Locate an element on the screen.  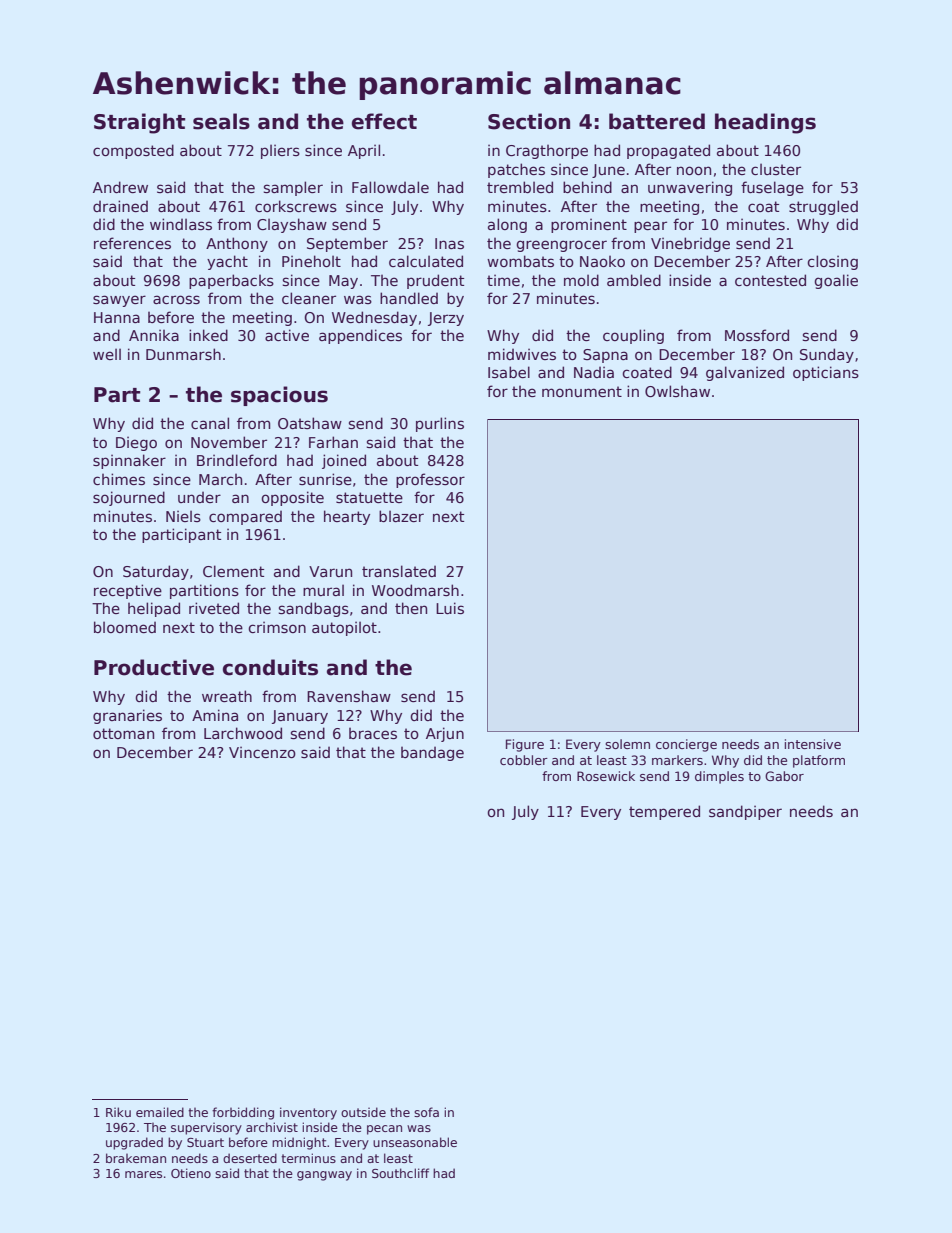
Inas is located at coordinates (449, 243).
